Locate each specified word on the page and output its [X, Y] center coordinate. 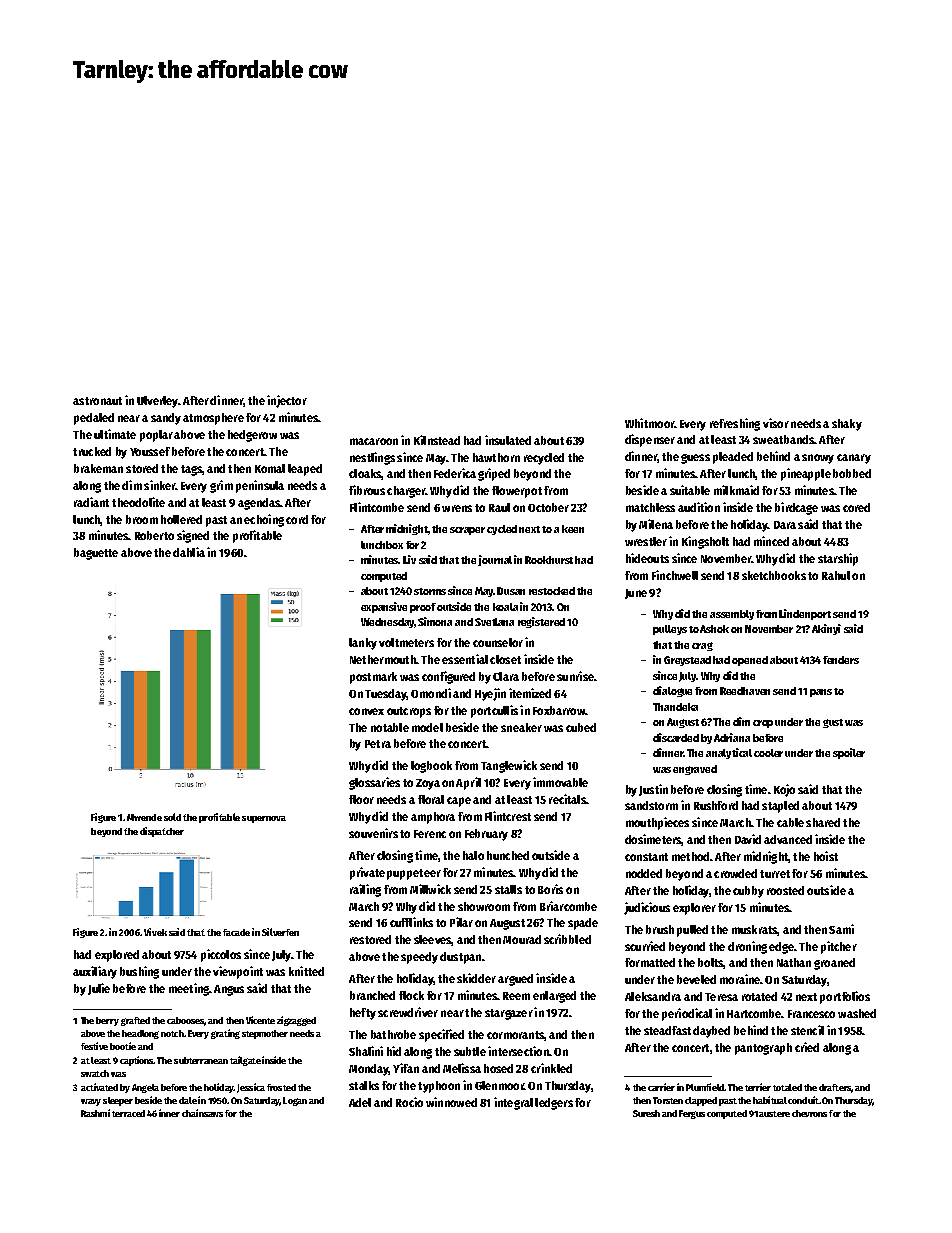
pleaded [733, 458]
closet [505, 659]
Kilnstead [437, 440]
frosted [281, 1087]
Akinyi [826, 629]
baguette [96, 554]
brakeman [98, 468]
